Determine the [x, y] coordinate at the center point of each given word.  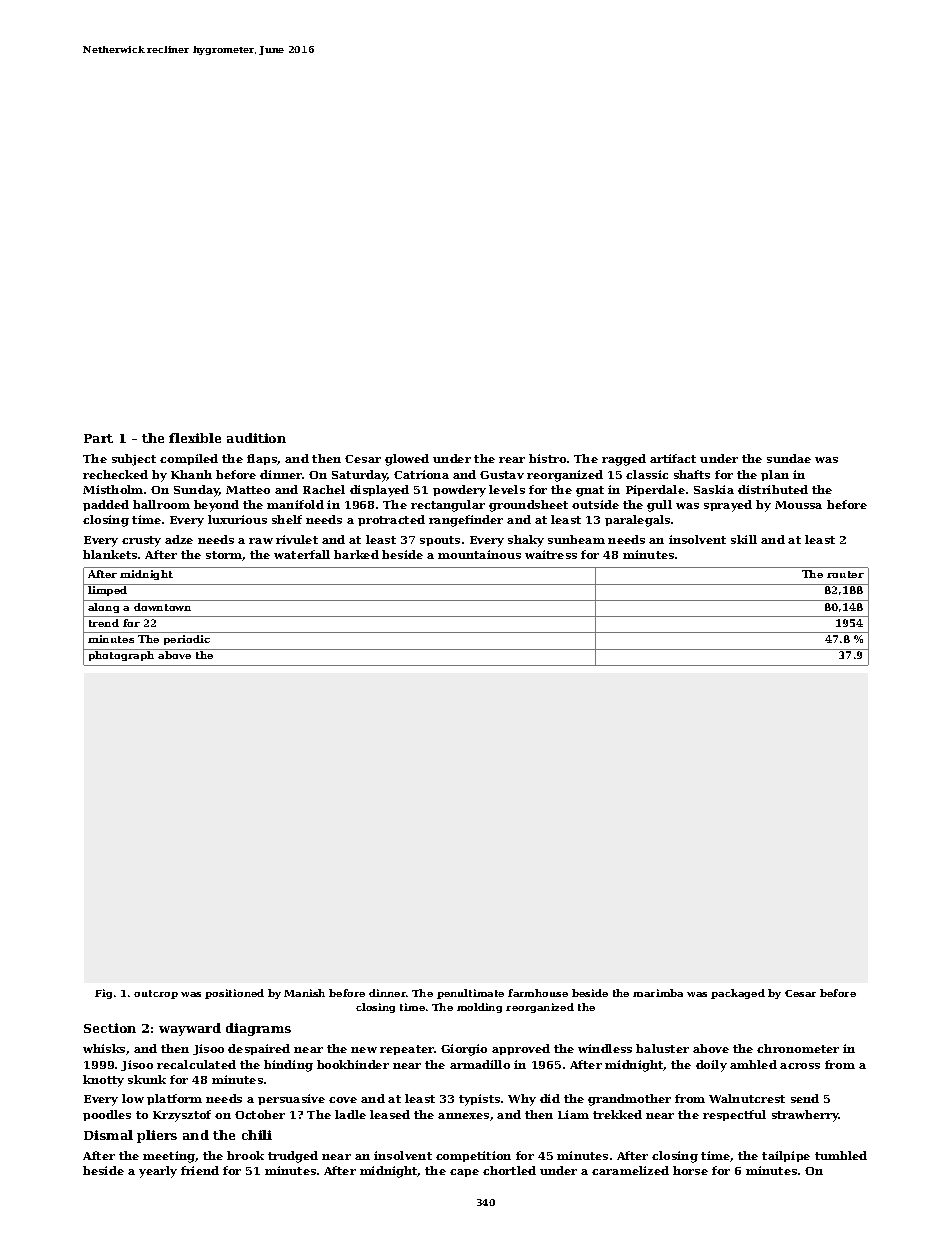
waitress [551, 554]
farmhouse [538, 993]
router [845, 574]
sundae [789, 458]
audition [256, 438]
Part [98, 438]
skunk [147, 1079]
